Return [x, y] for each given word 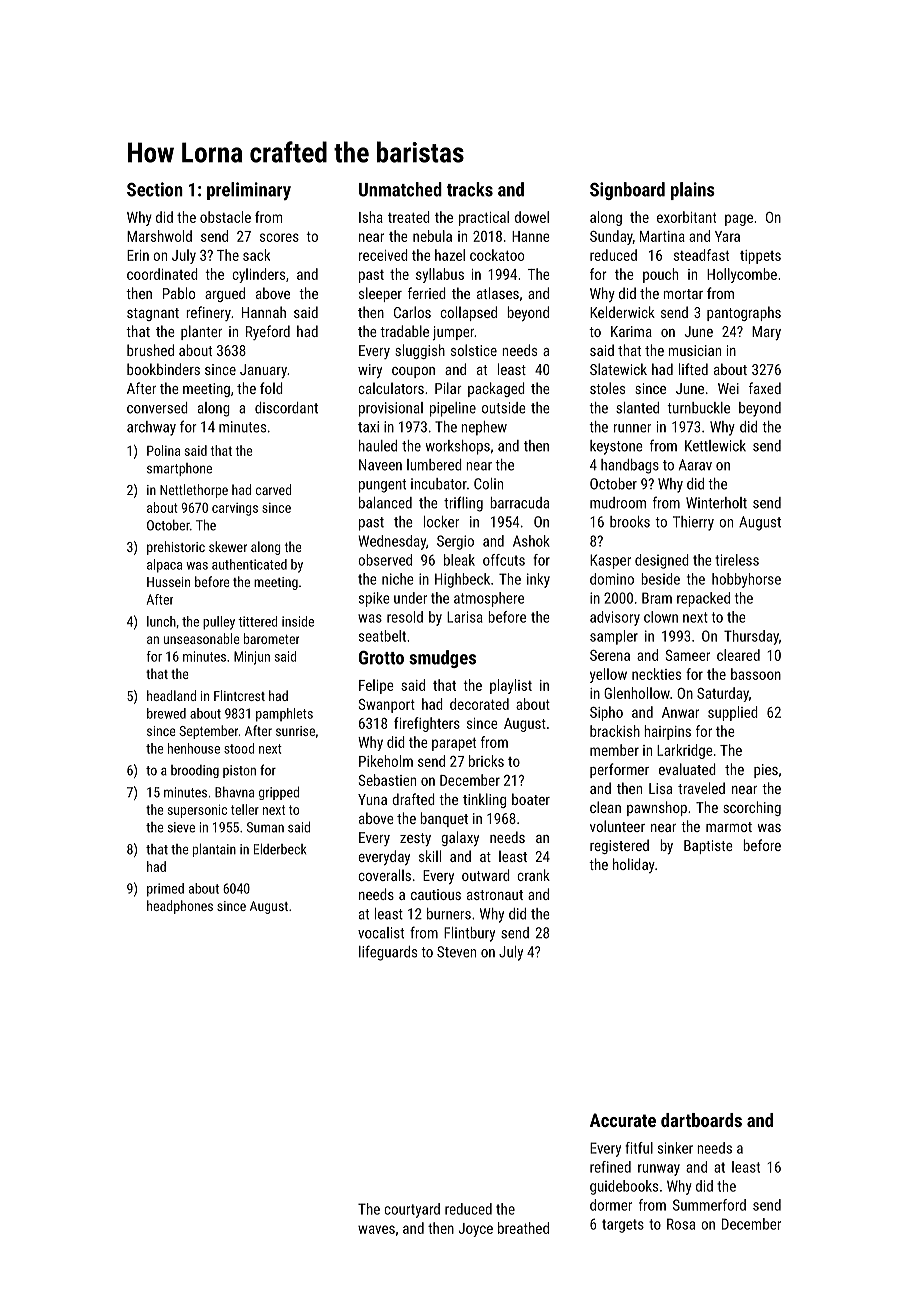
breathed [523, 1228]
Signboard [627, 191]
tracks [470, 189]
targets [623, 1226]
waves [376, 1229]
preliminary [249, 191]
